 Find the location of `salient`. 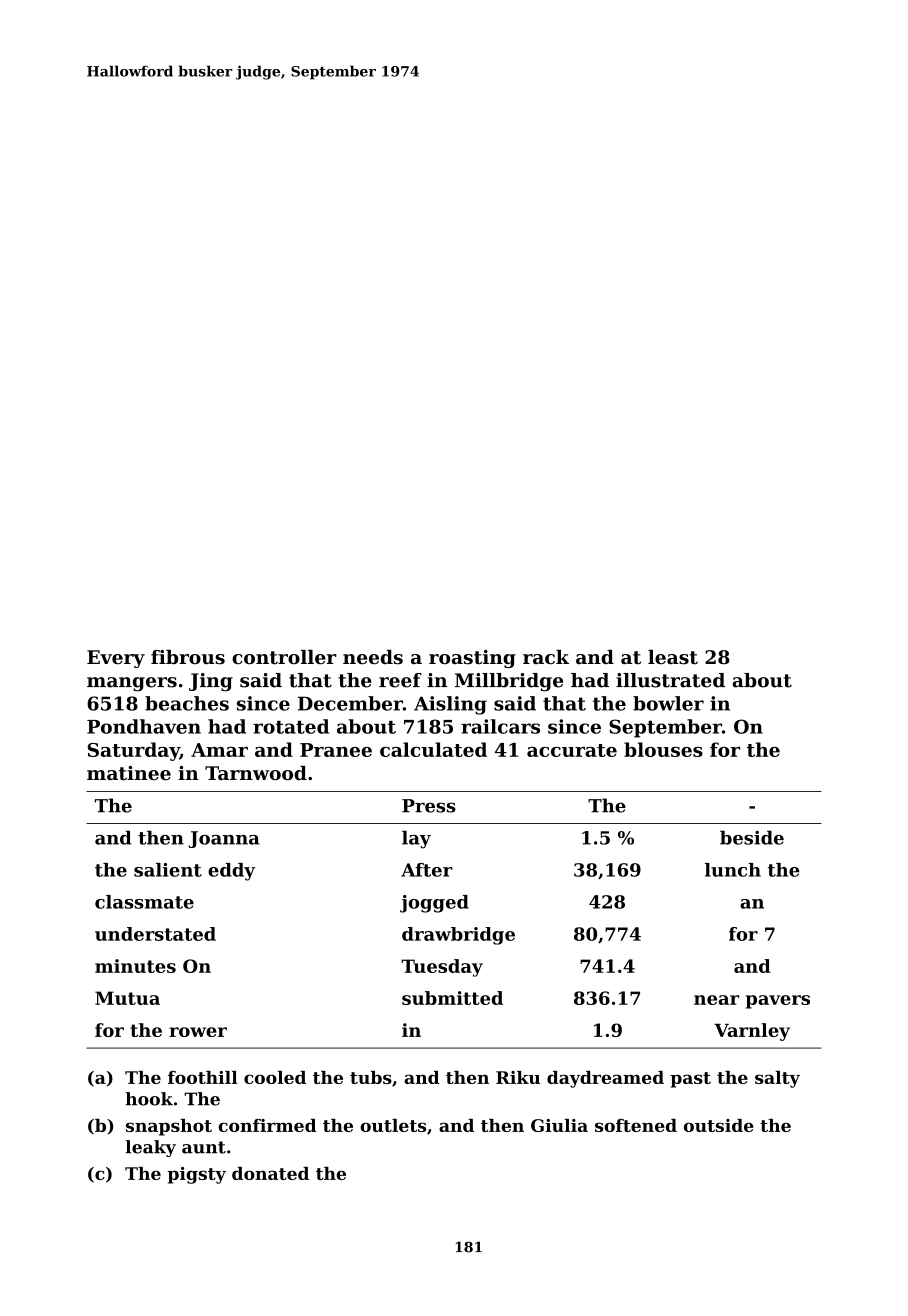

salient is located at coordinates (168, 870).
